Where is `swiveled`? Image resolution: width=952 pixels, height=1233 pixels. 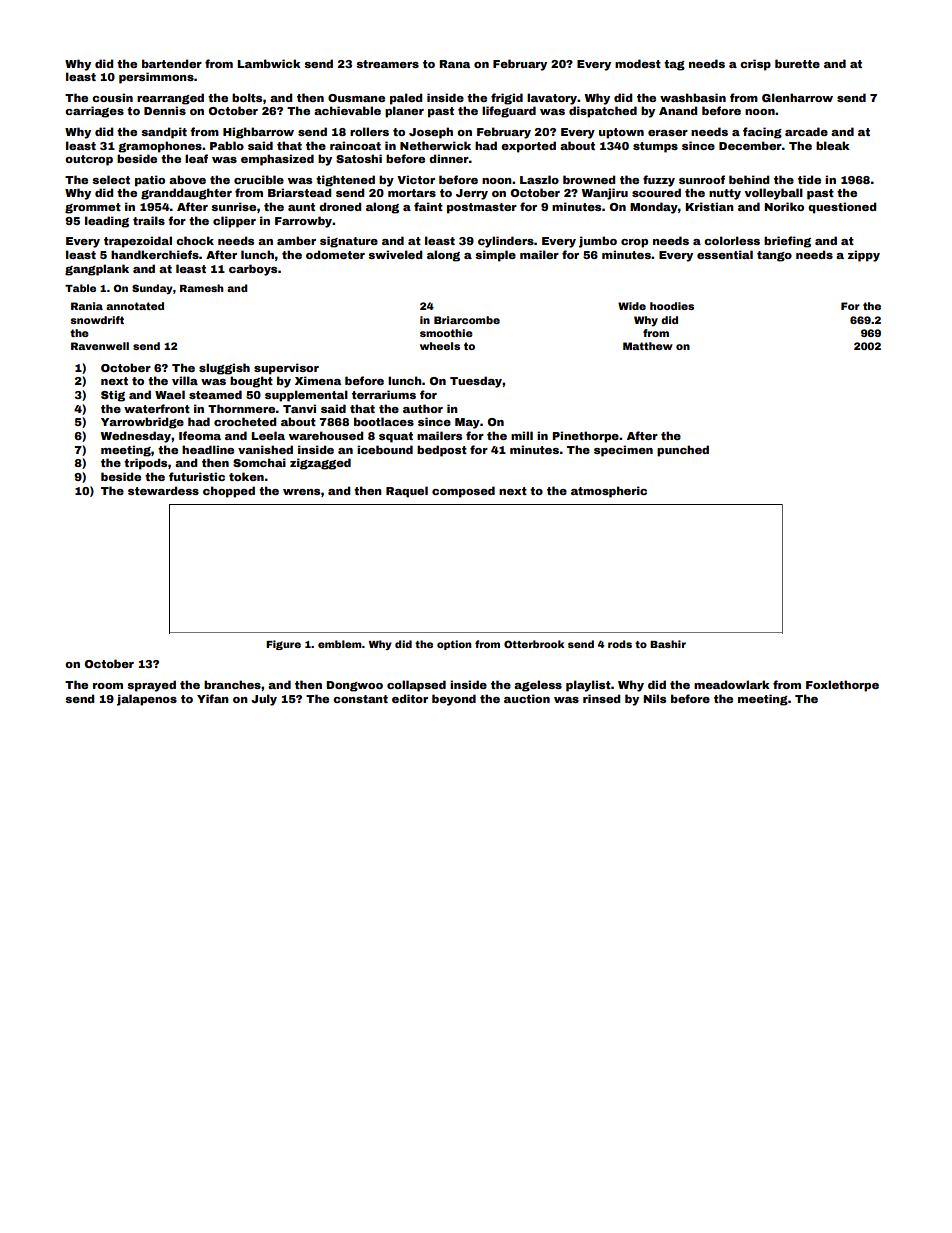 swiveled is located at coordinates (395, 254).
